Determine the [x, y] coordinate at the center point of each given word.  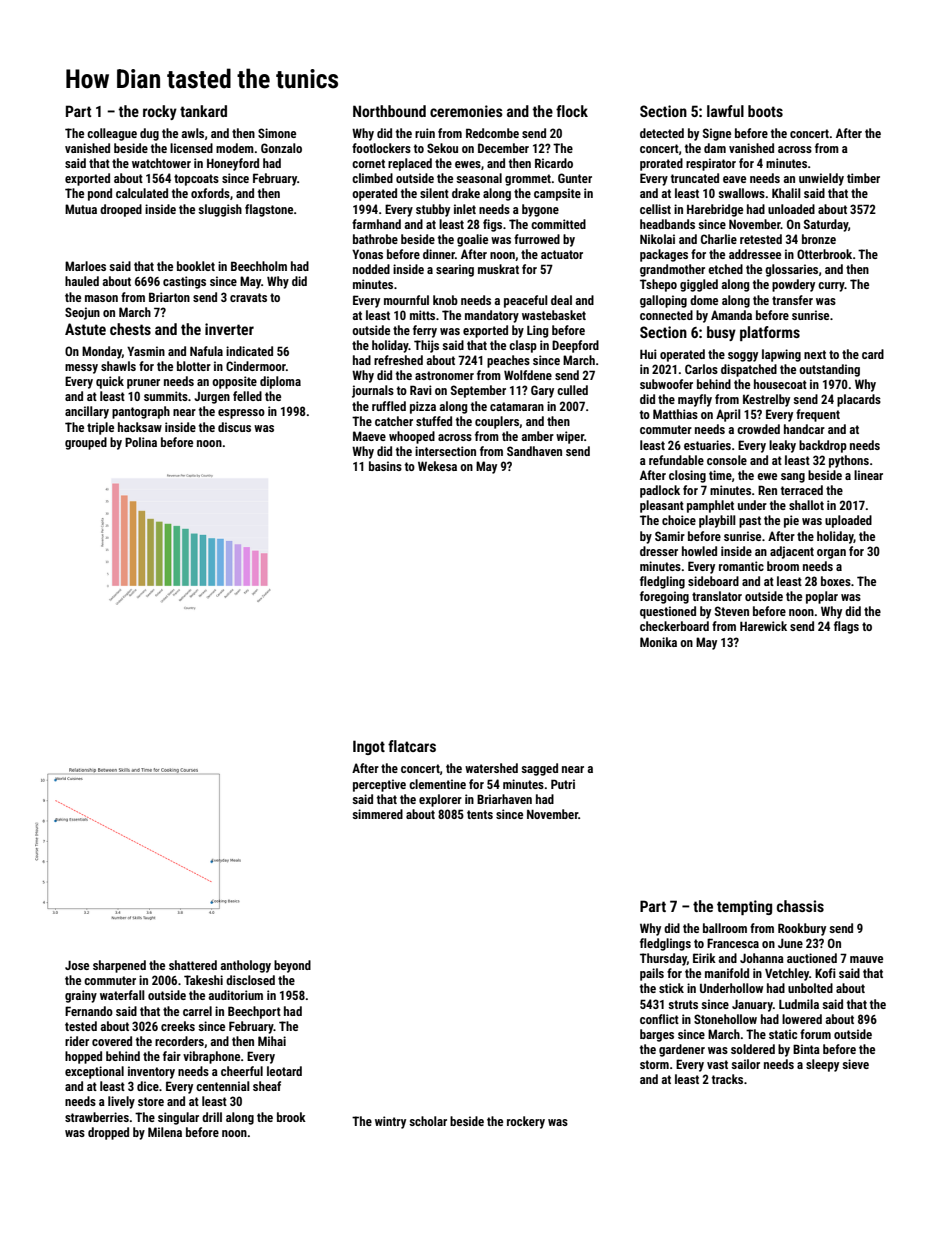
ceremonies [466, 111]
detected [662, 133]
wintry [390, 1122]
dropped [108, 1133]
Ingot [369, 747]
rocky [160, 112]
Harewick [763, 626]
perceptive [379, 785]
